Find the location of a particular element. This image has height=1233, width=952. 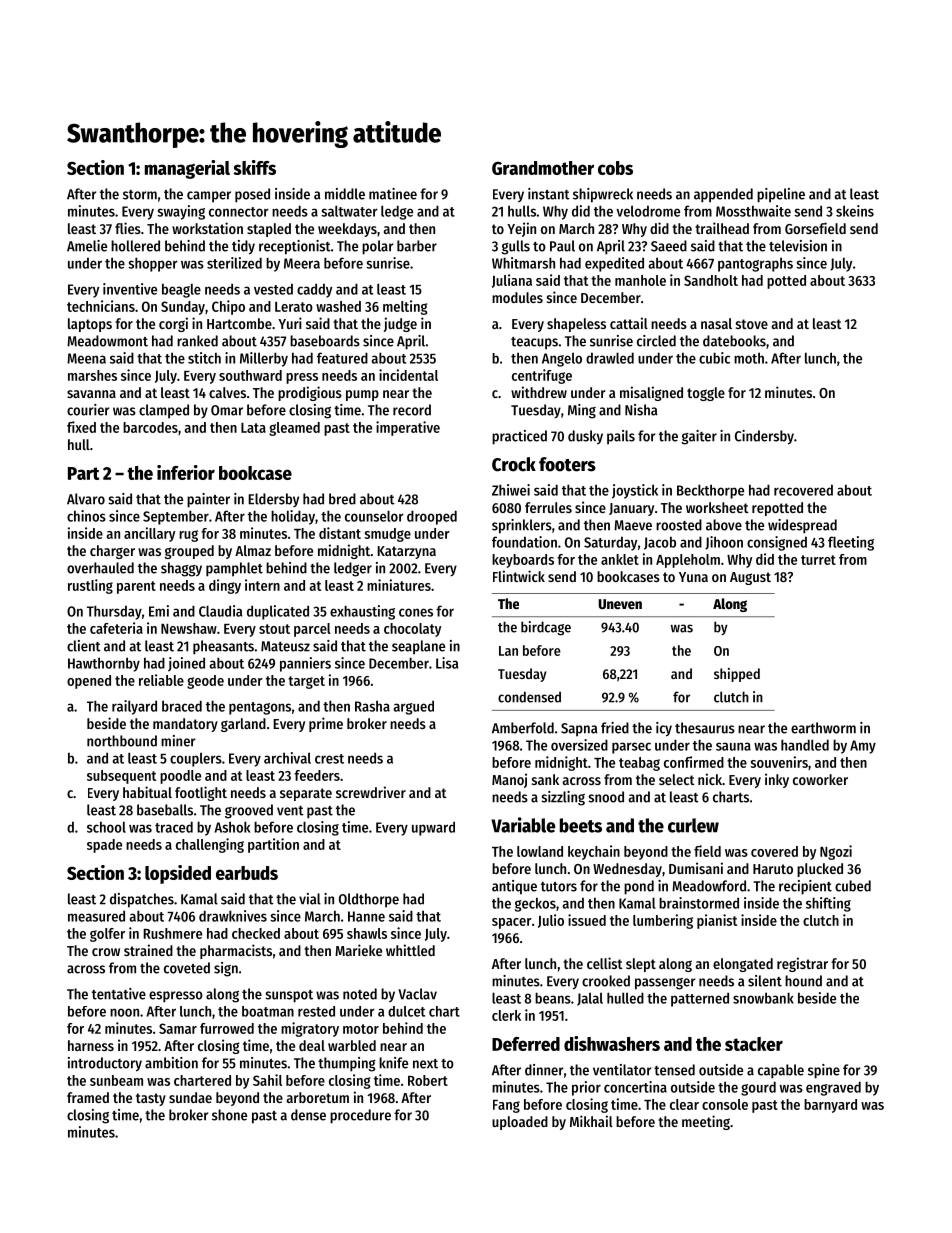

managerial is located at coordinates (187, 169).
